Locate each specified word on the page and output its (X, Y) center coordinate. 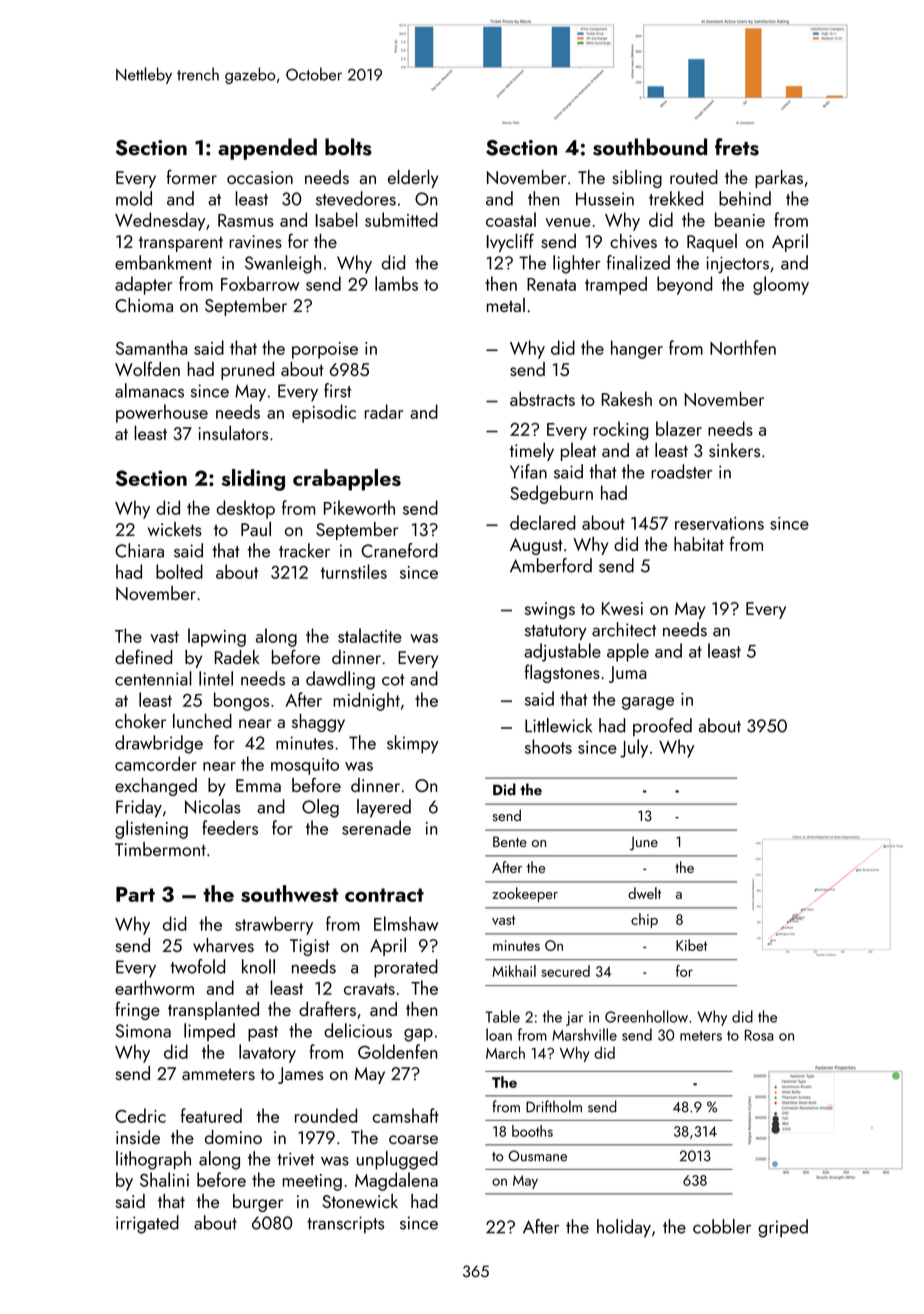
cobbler (722, 1226)
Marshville (584, 1034)
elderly (413, 178)
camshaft (405, 1115)
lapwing (217, 637)
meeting (312, 1182)
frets (737, 147)
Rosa (759, 1035)
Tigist (310, 947)
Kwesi (622, 608)
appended (267, 149)
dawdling (340, 680)
